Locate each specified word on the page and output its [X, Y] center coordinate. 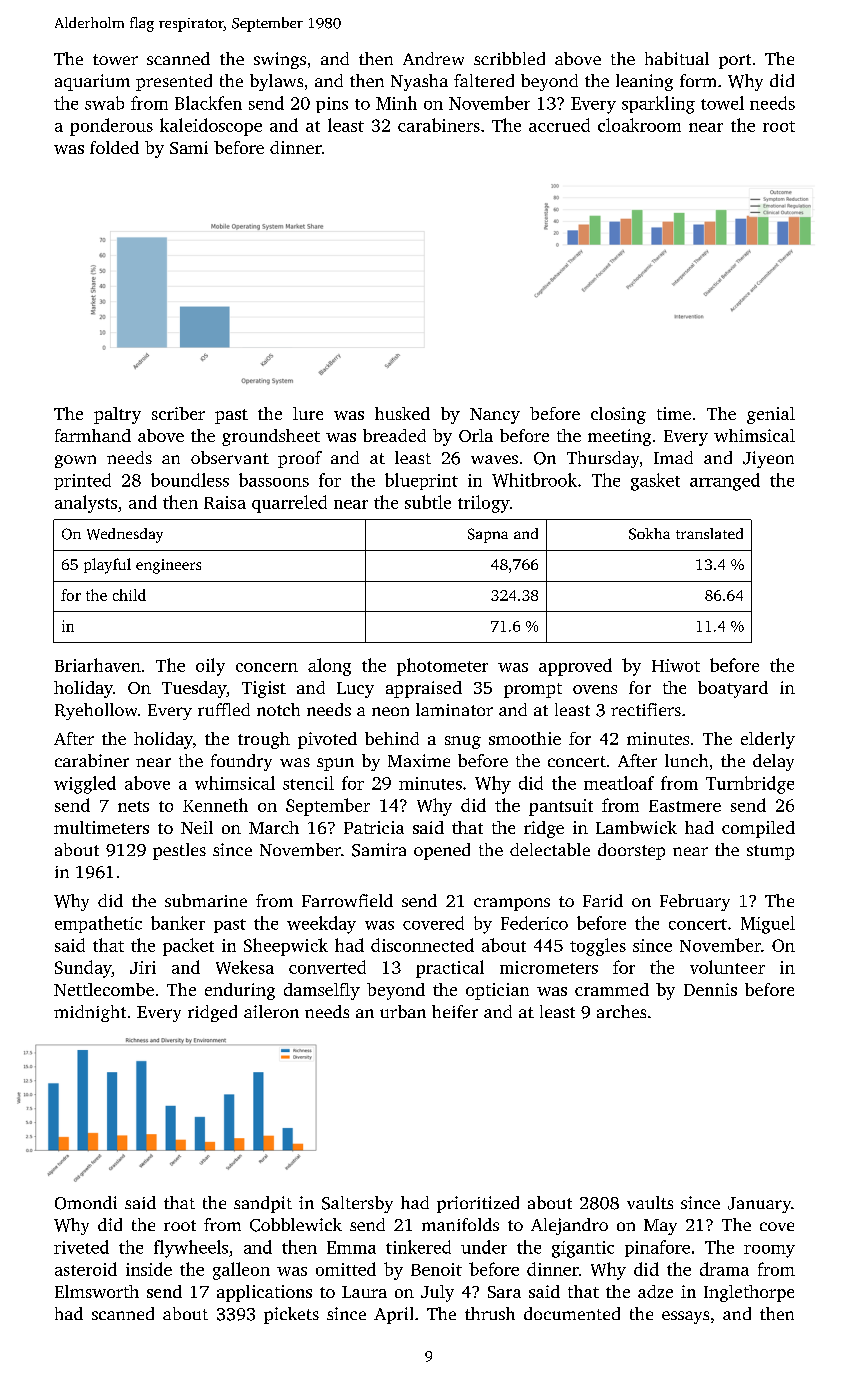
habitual [677, 58]
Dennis [710, 989]
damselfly [322, 991]
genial [771, 415]
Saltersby [357, 1204]
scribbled [509, 58]
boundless [190, 480]
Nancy [495, 416]
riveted [81, 1247]
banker [178, 923]
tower [115, 59]
